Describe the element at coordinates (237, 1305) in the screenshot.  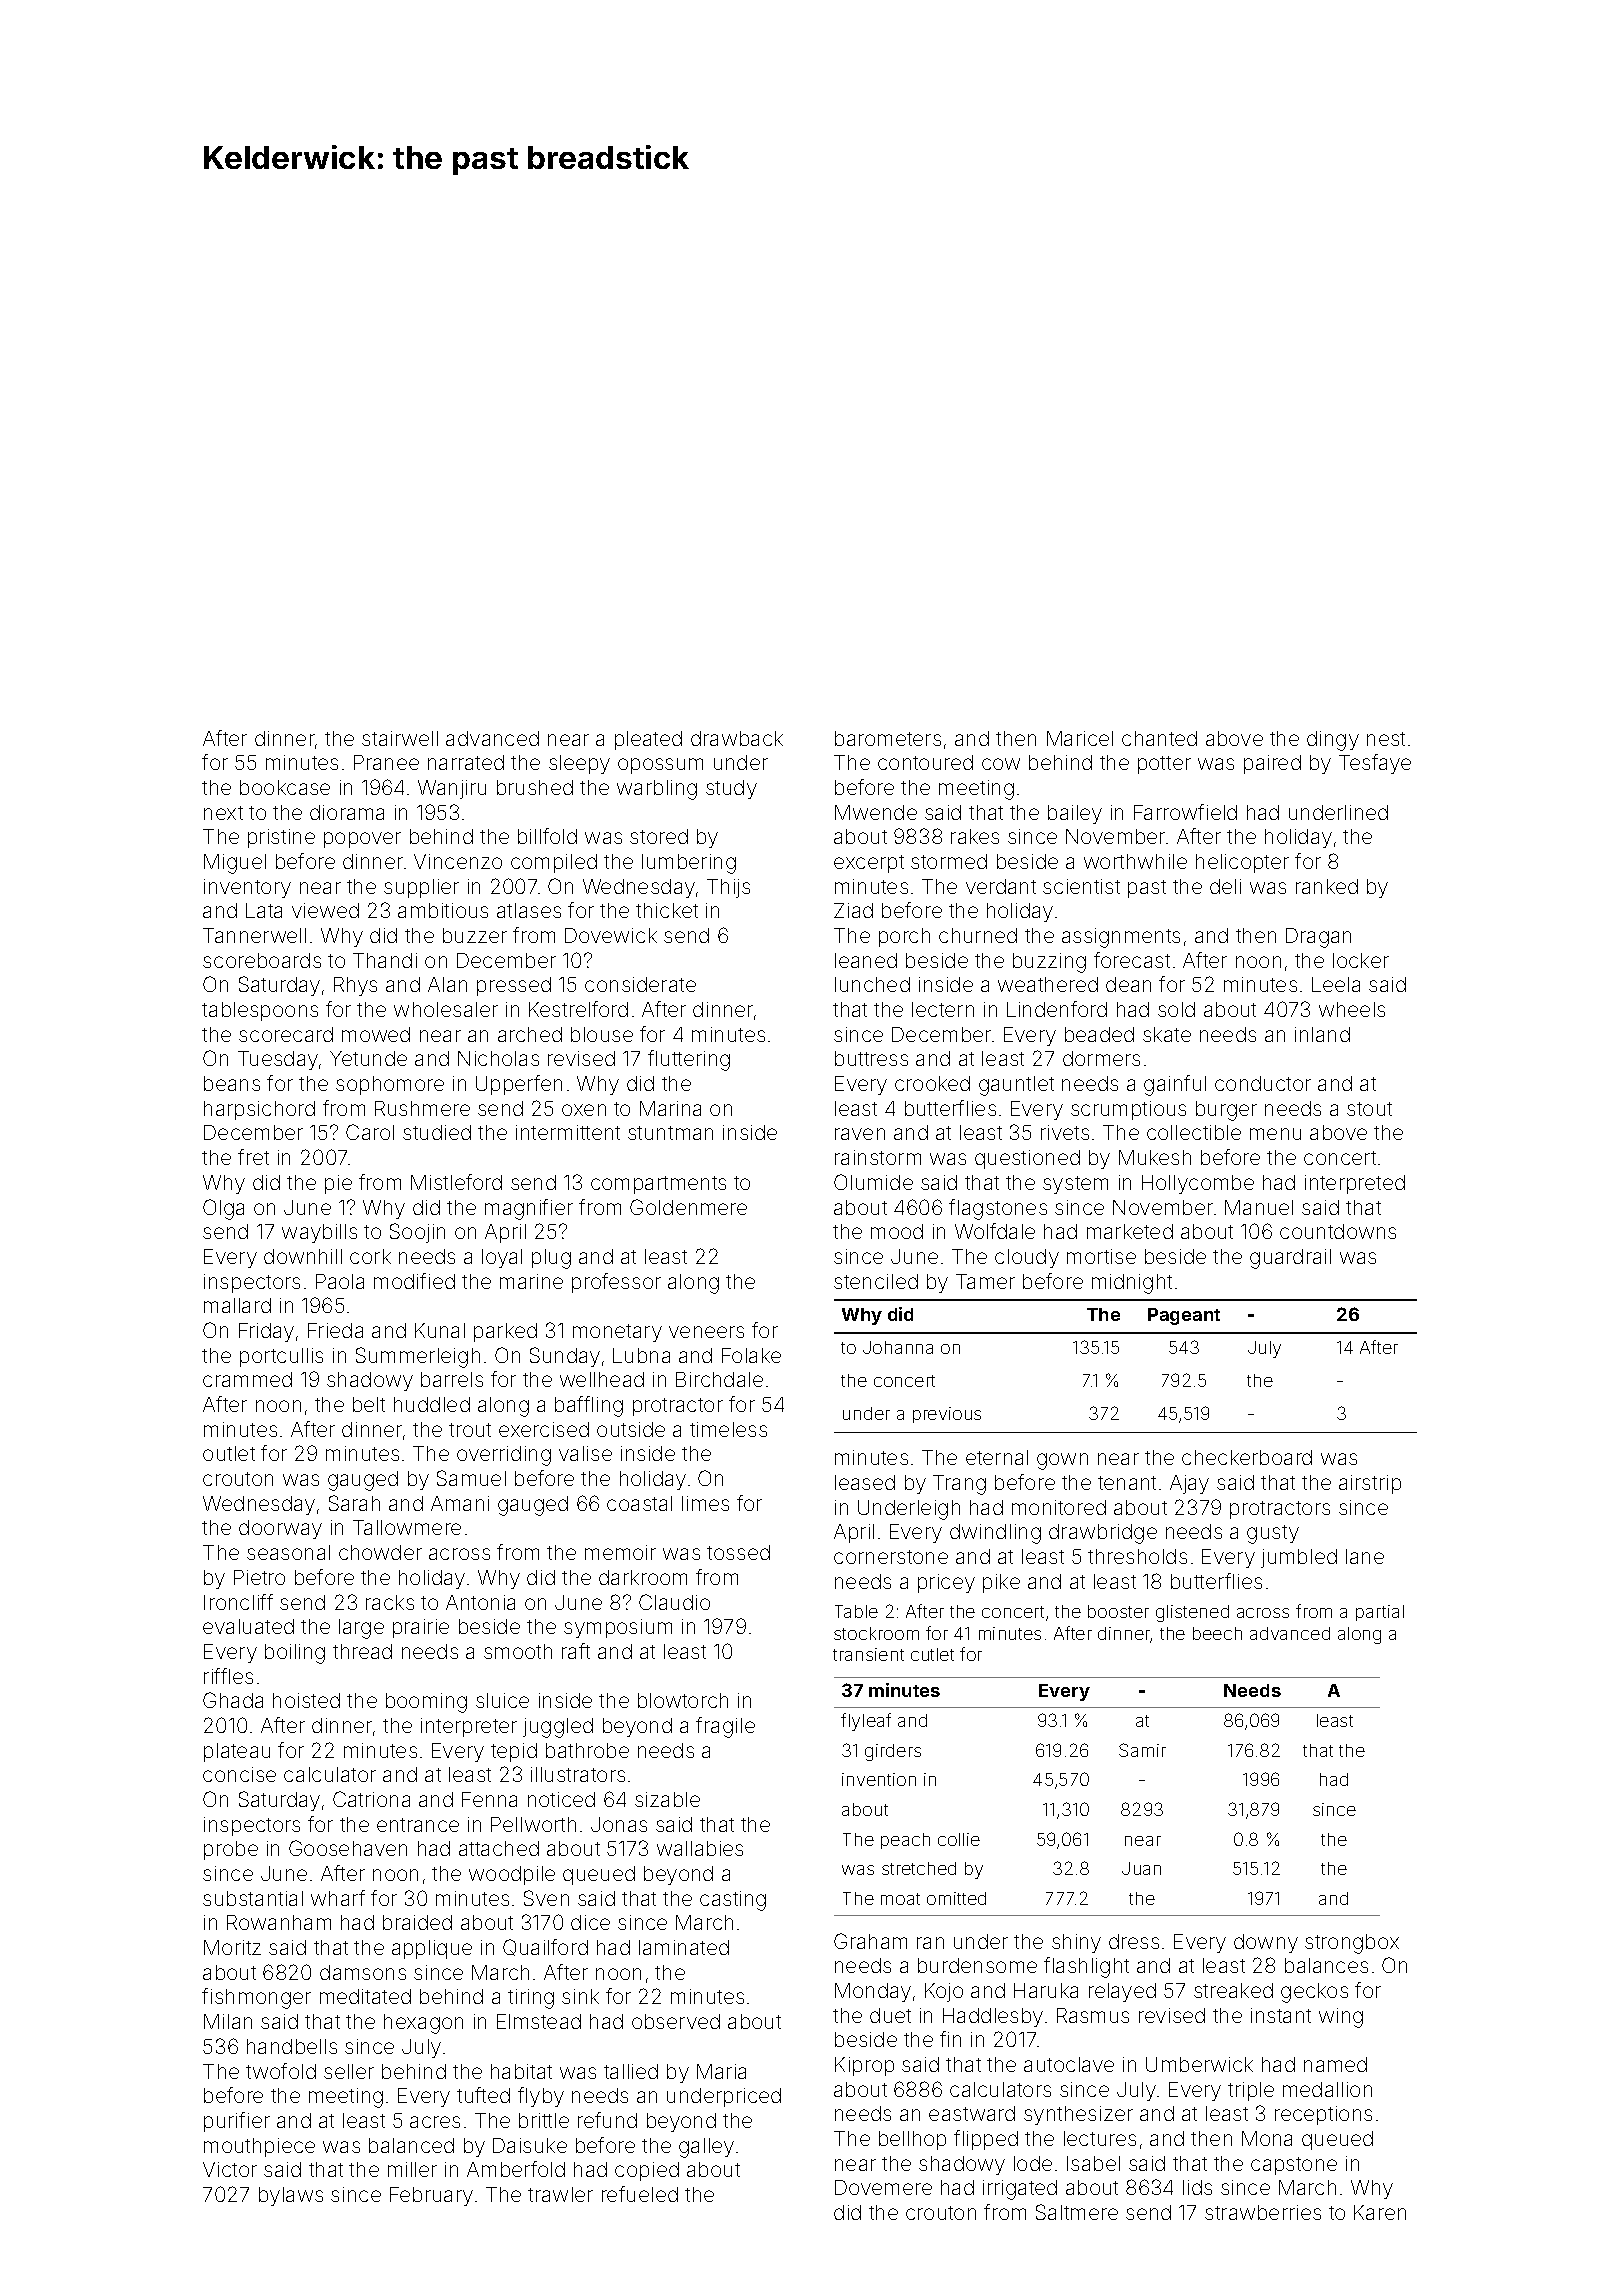
I see `mallard` at that location.
